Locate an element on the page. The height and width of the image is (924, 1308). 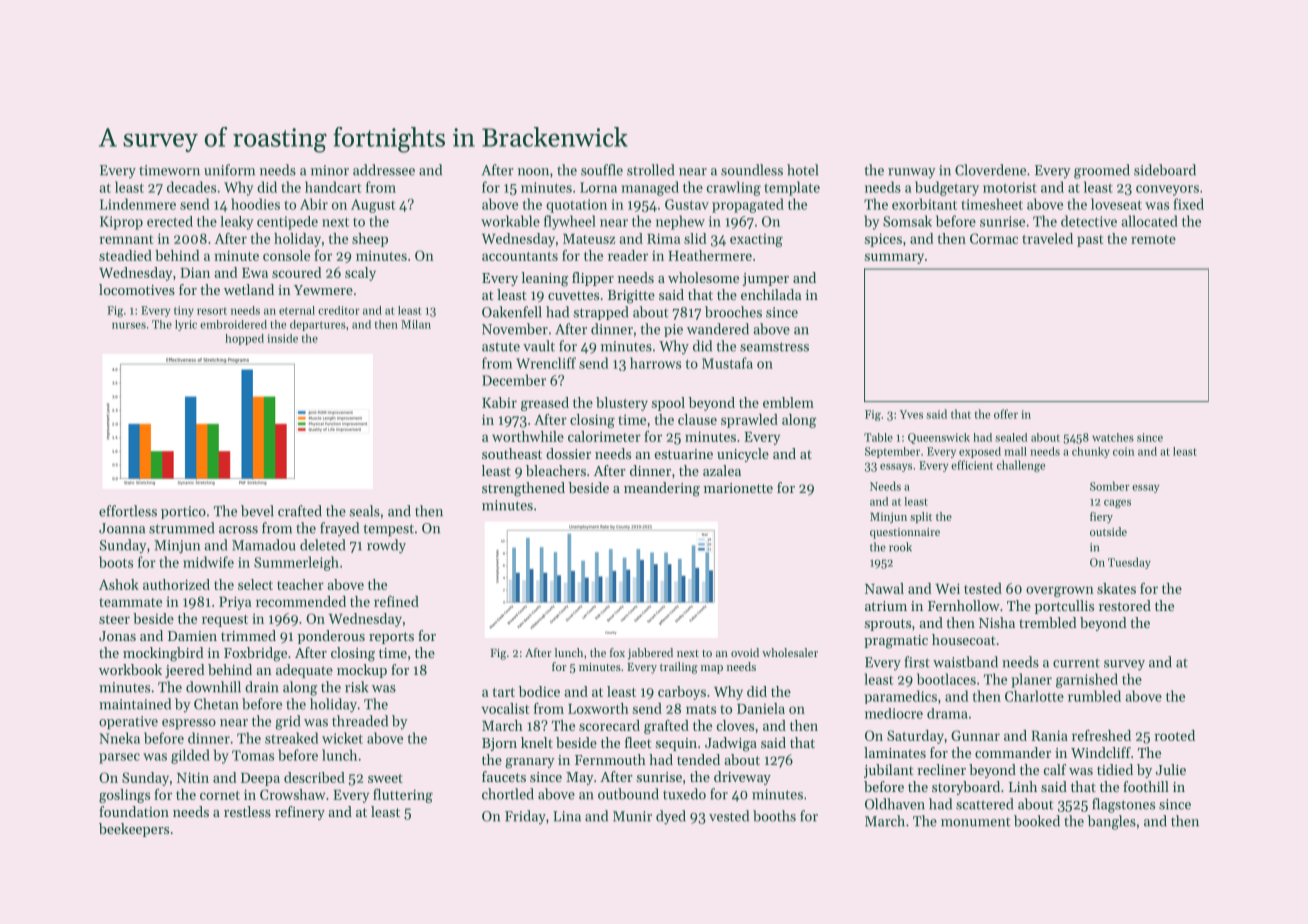
southeast is located at coordinates (512, 453).
